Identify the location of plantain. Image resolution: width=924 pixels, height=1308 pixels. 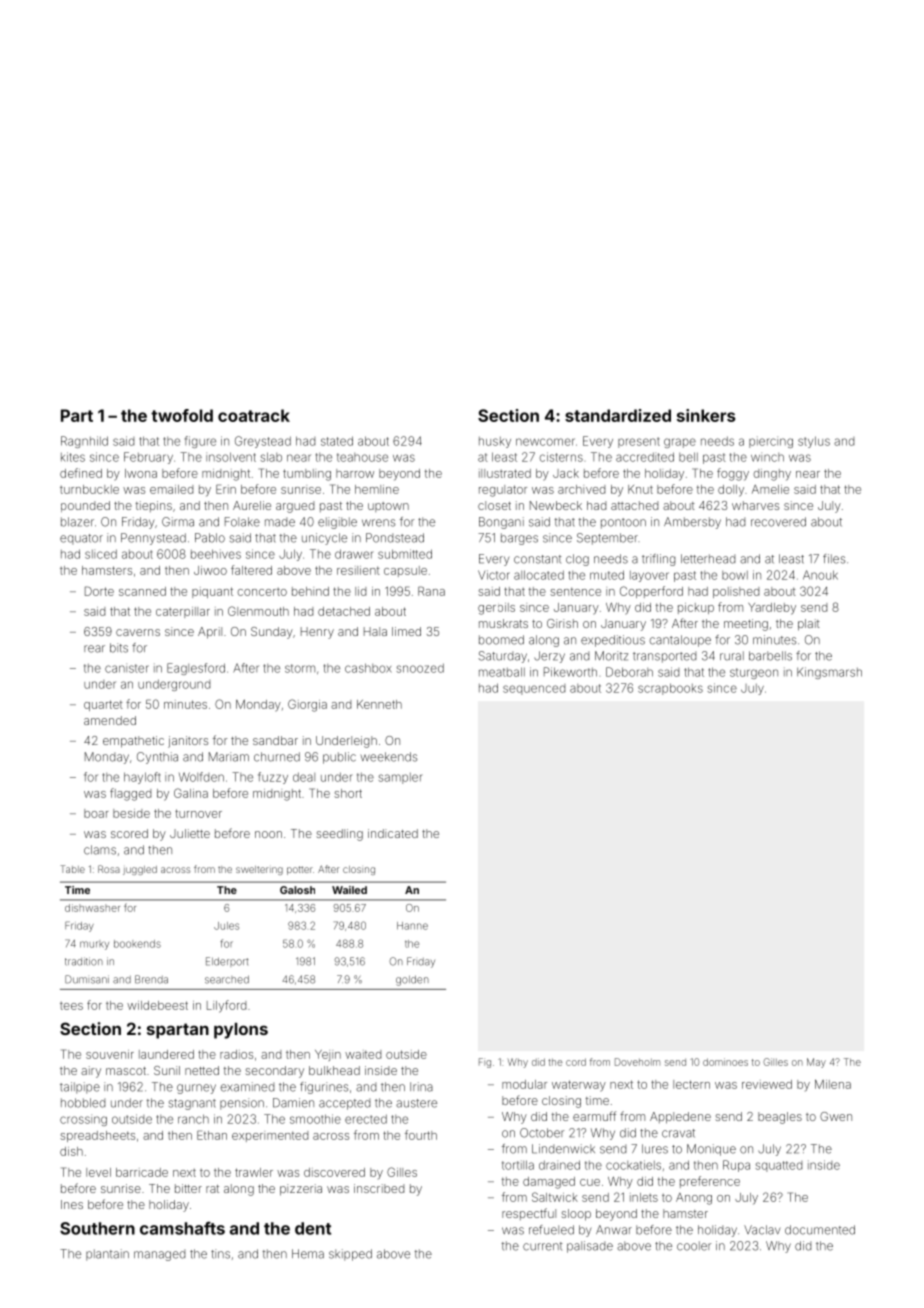
(107, 1255).
